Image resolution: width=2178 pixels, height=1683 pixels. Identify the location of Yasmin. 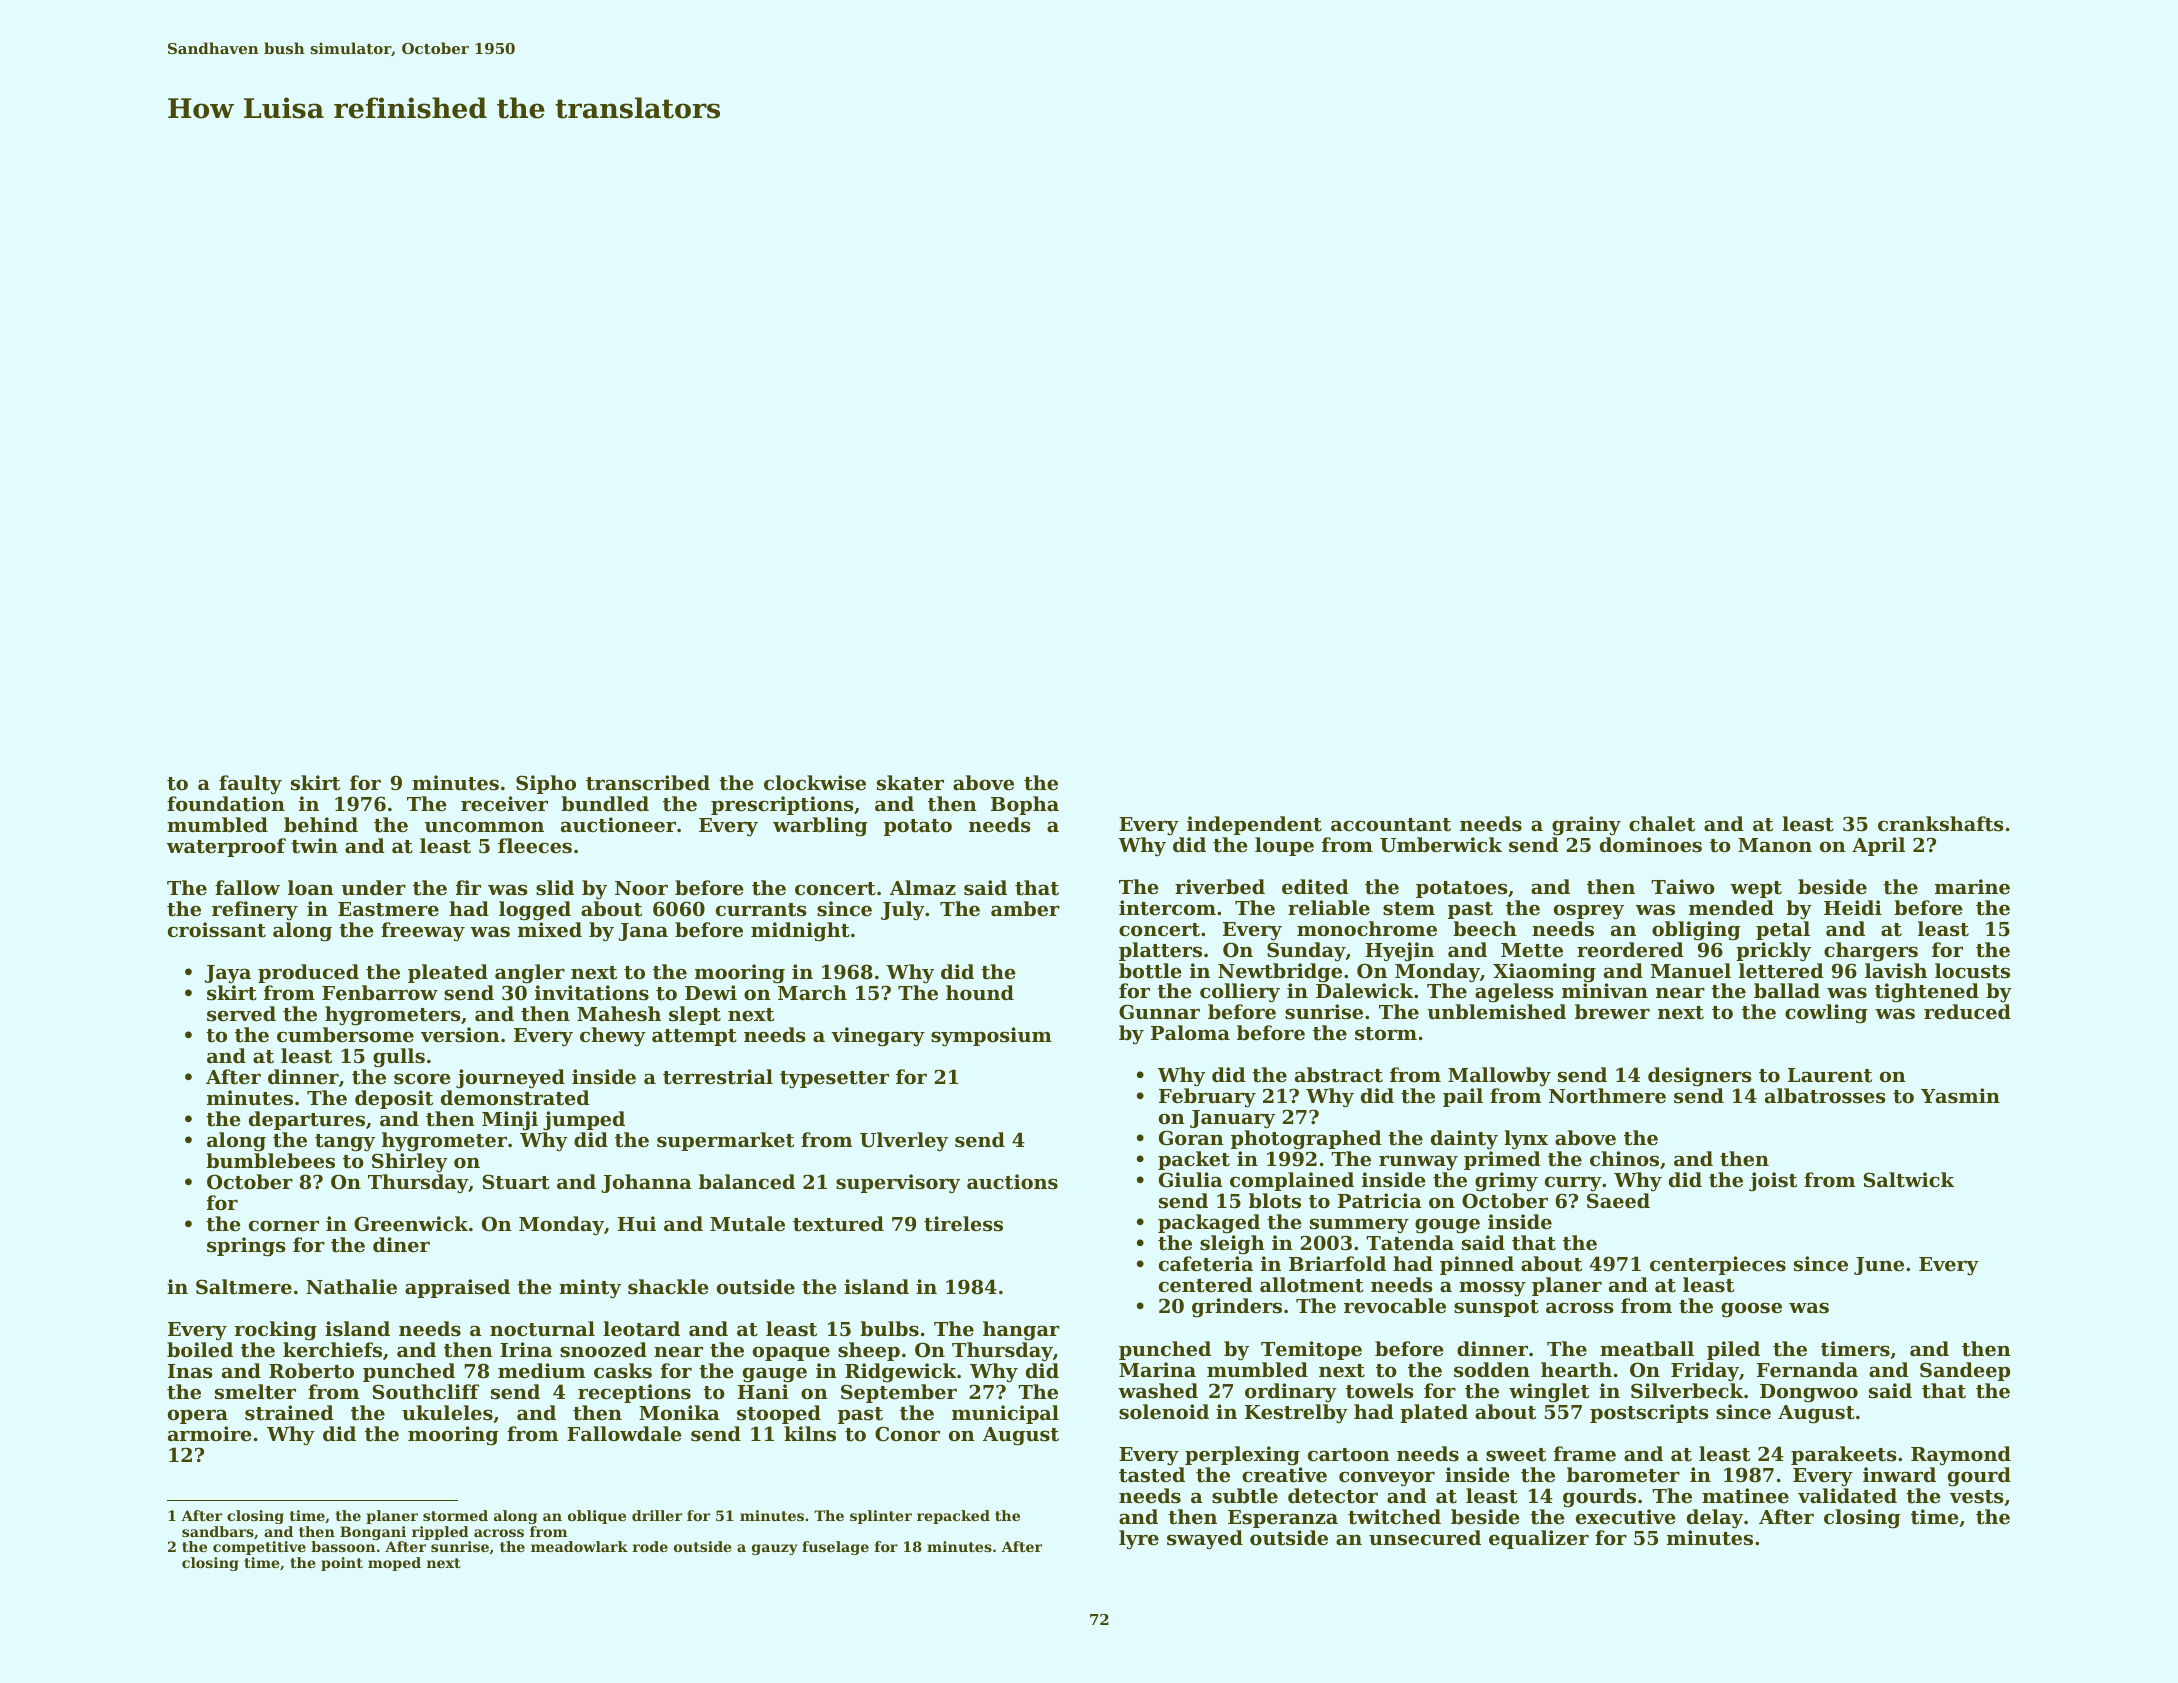
(1960, 1096).
